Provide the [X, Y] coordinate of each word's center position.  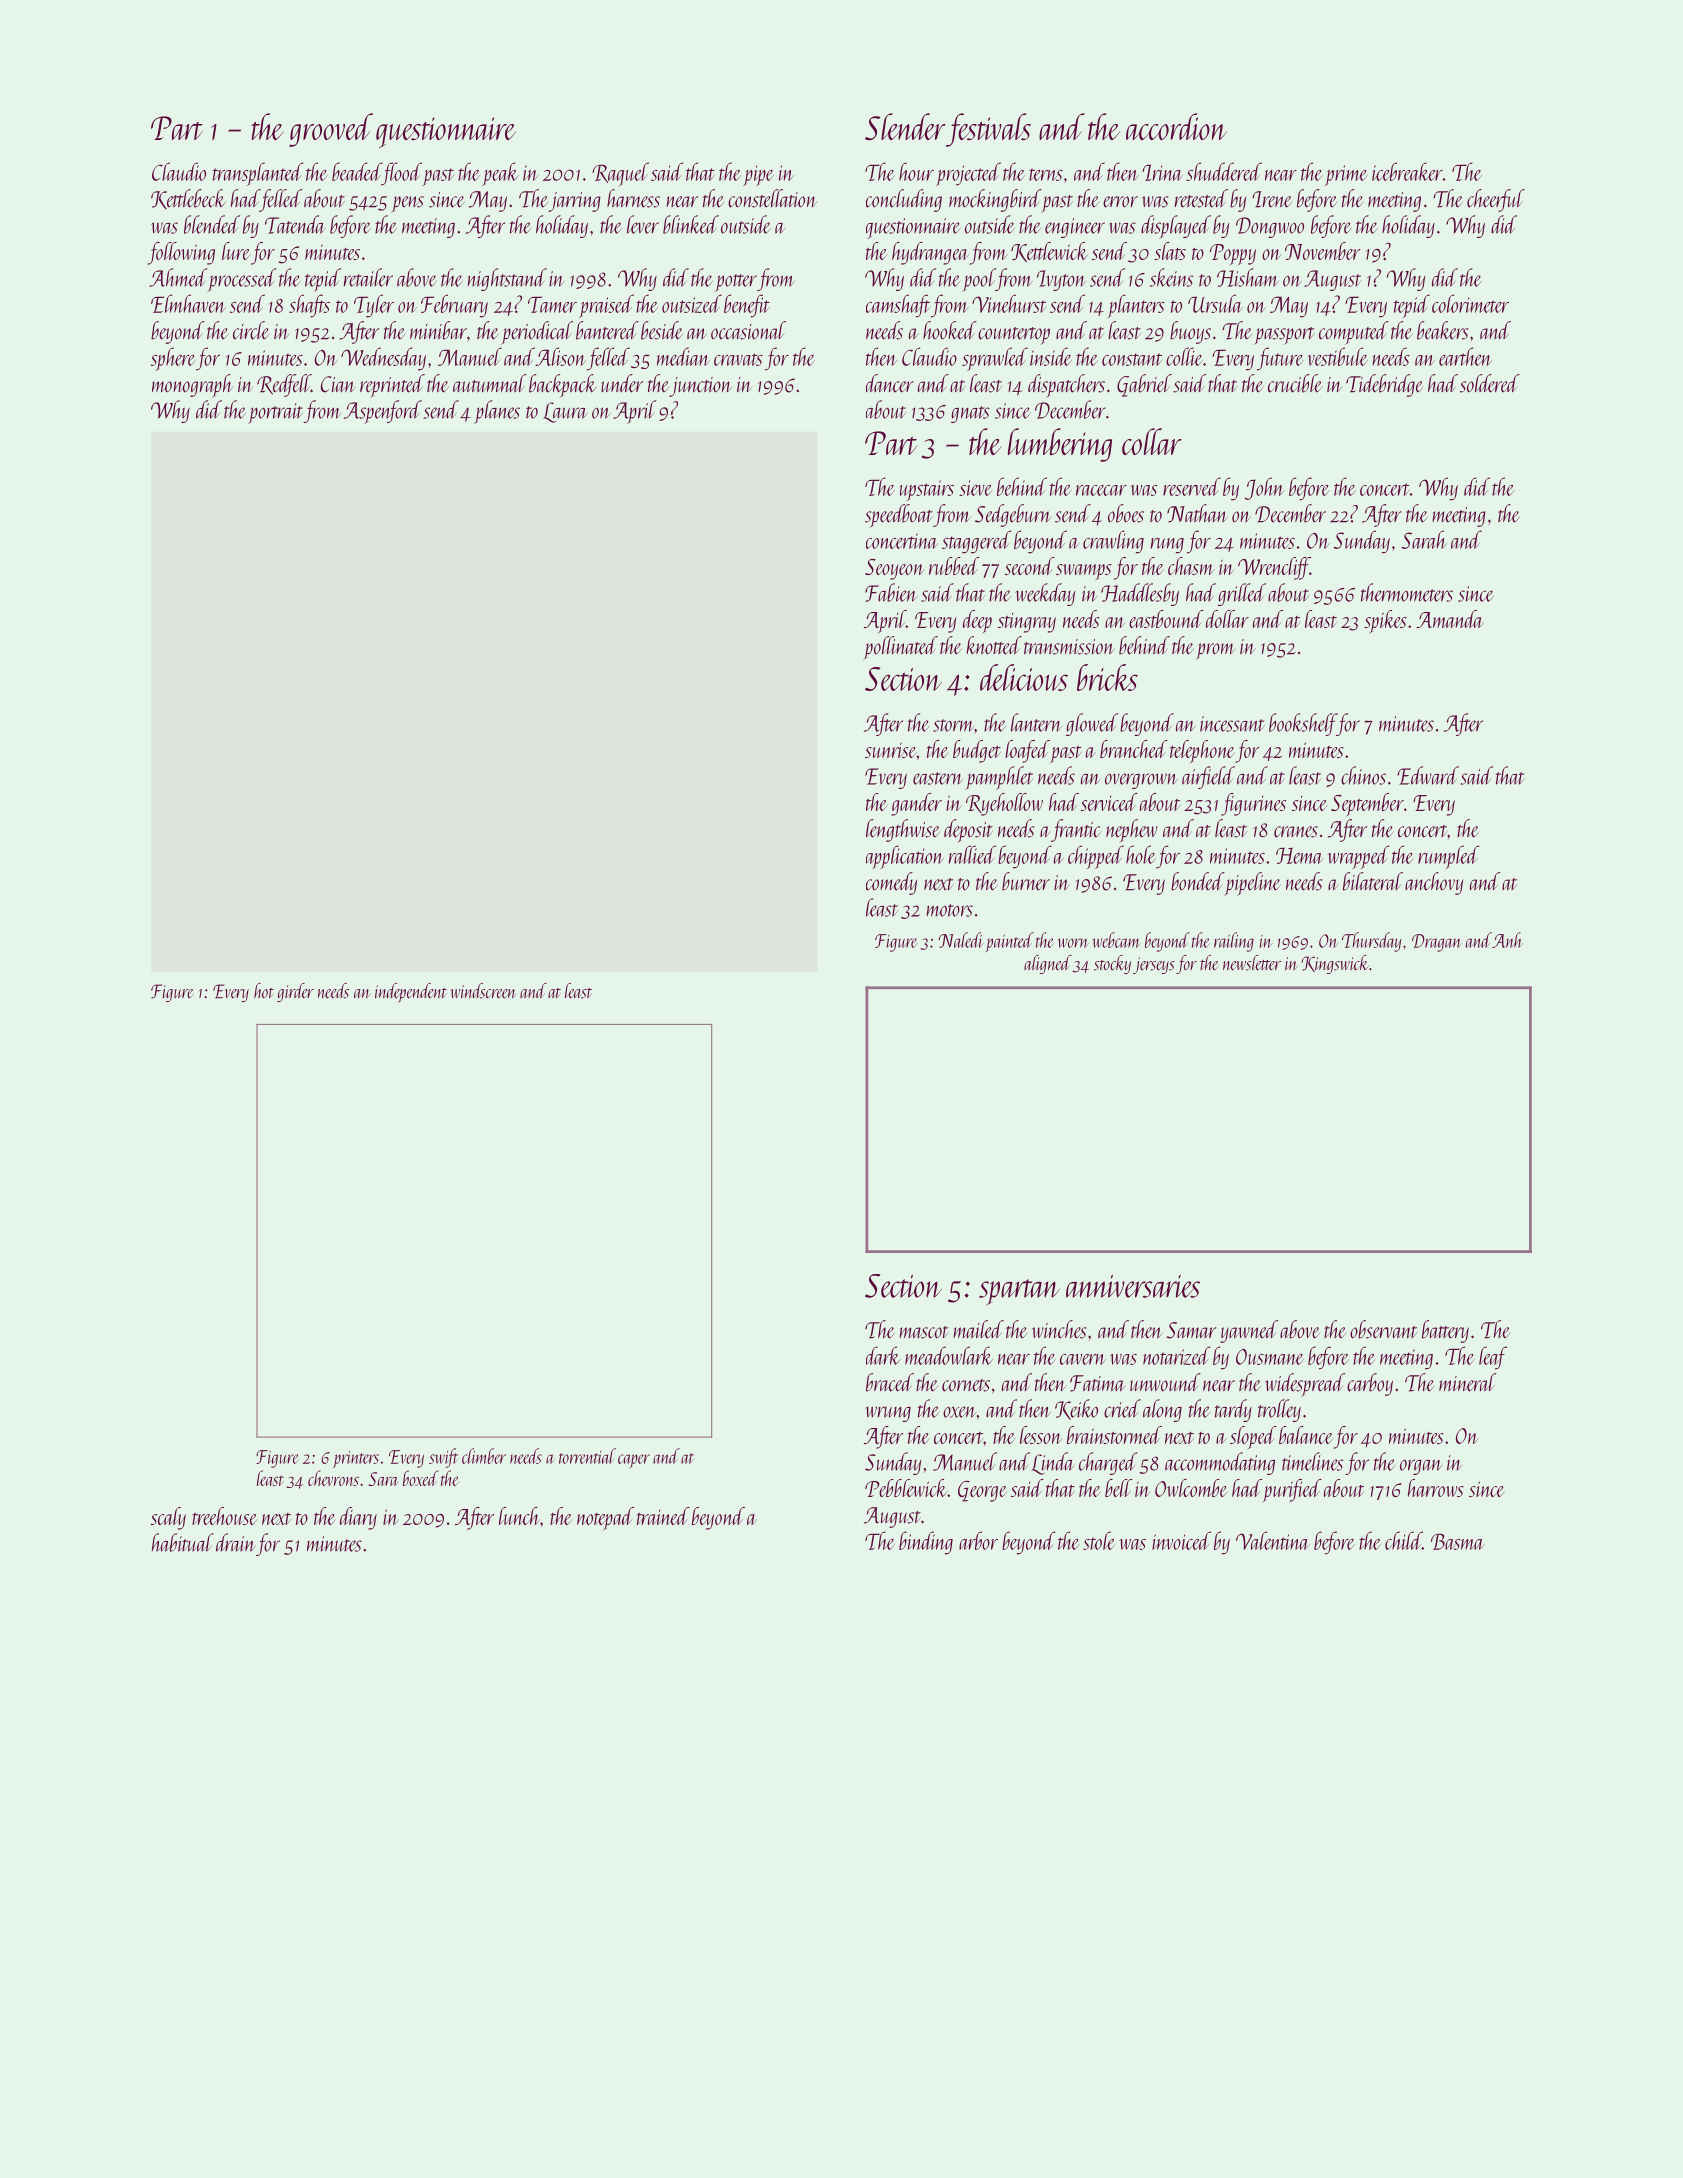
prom [1215, 651]
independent [411, 993]
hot [264, 990]
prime [1346, 175]
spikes [1385, 622]
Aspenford [383, 412]
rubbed [954, 566]
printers [356, 1459]
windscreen [483, 991]
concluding [904, 200]
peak [500, 174]
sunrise [891, 750]
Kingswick [1335, 964]
